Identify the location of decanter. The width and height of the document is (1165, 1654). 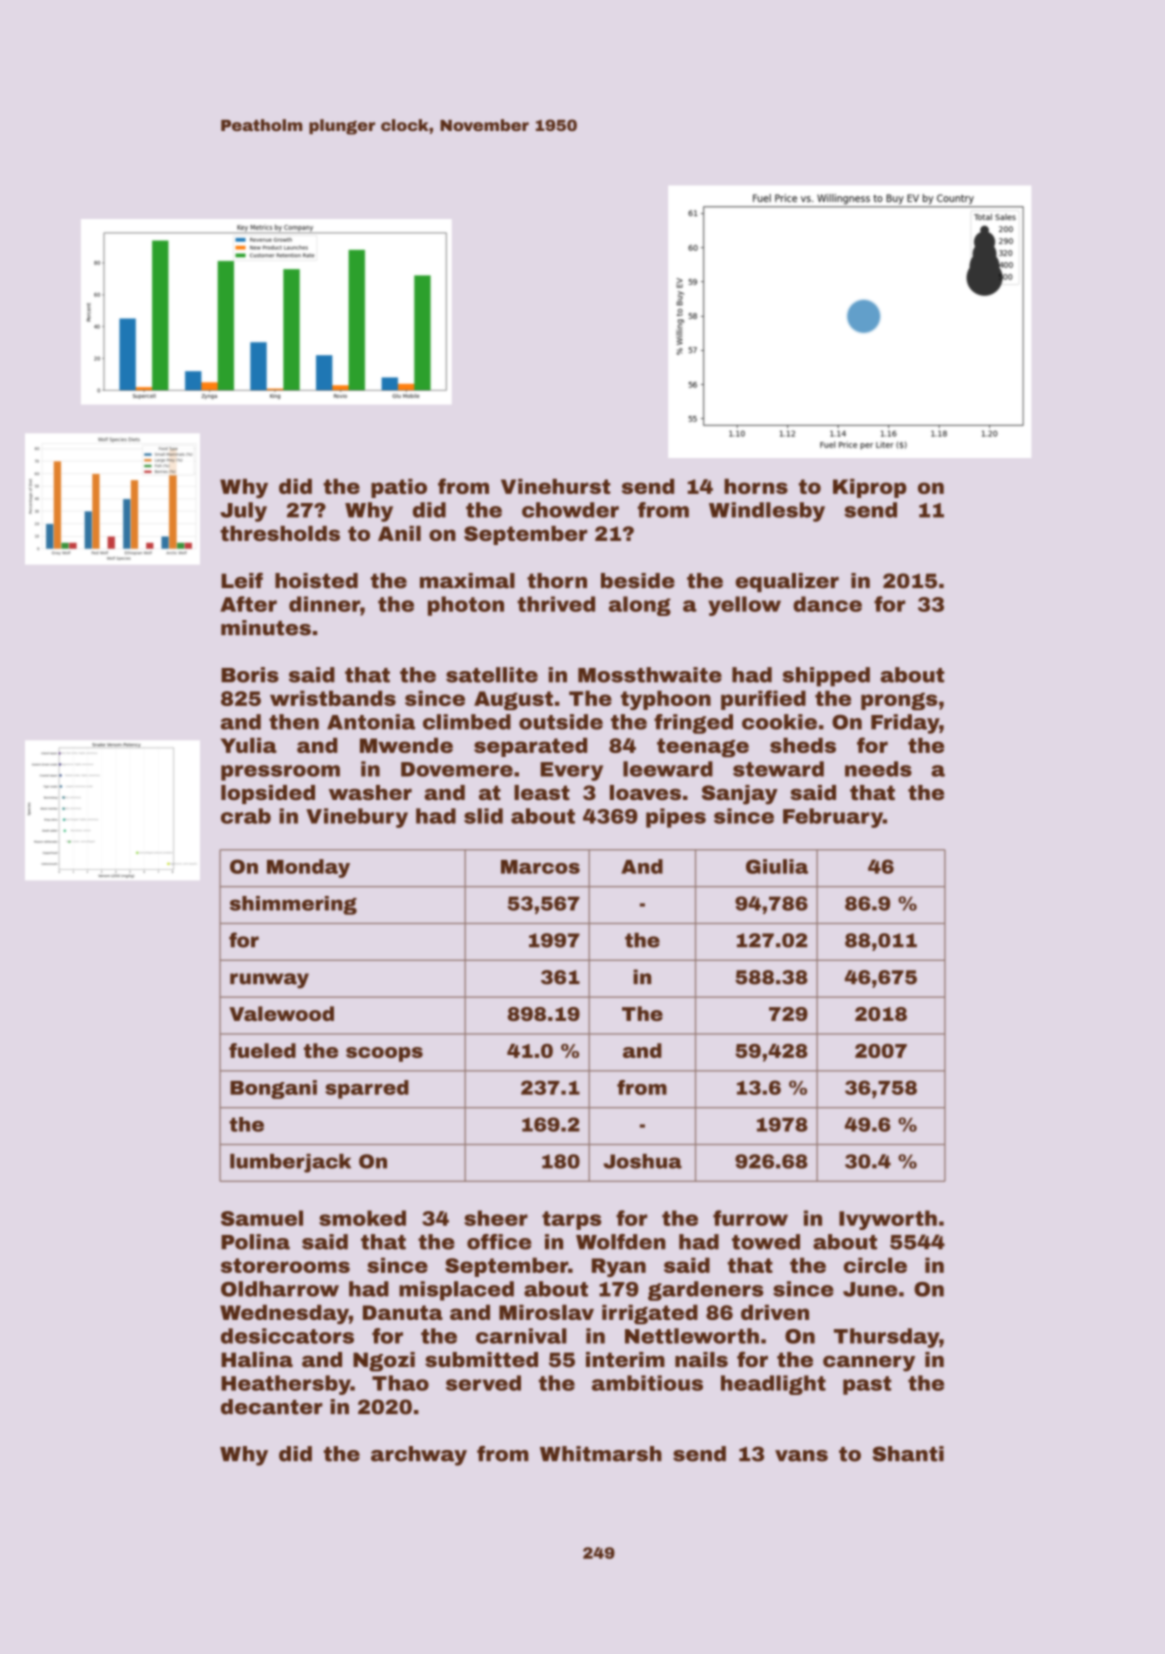
(272, 1407).
